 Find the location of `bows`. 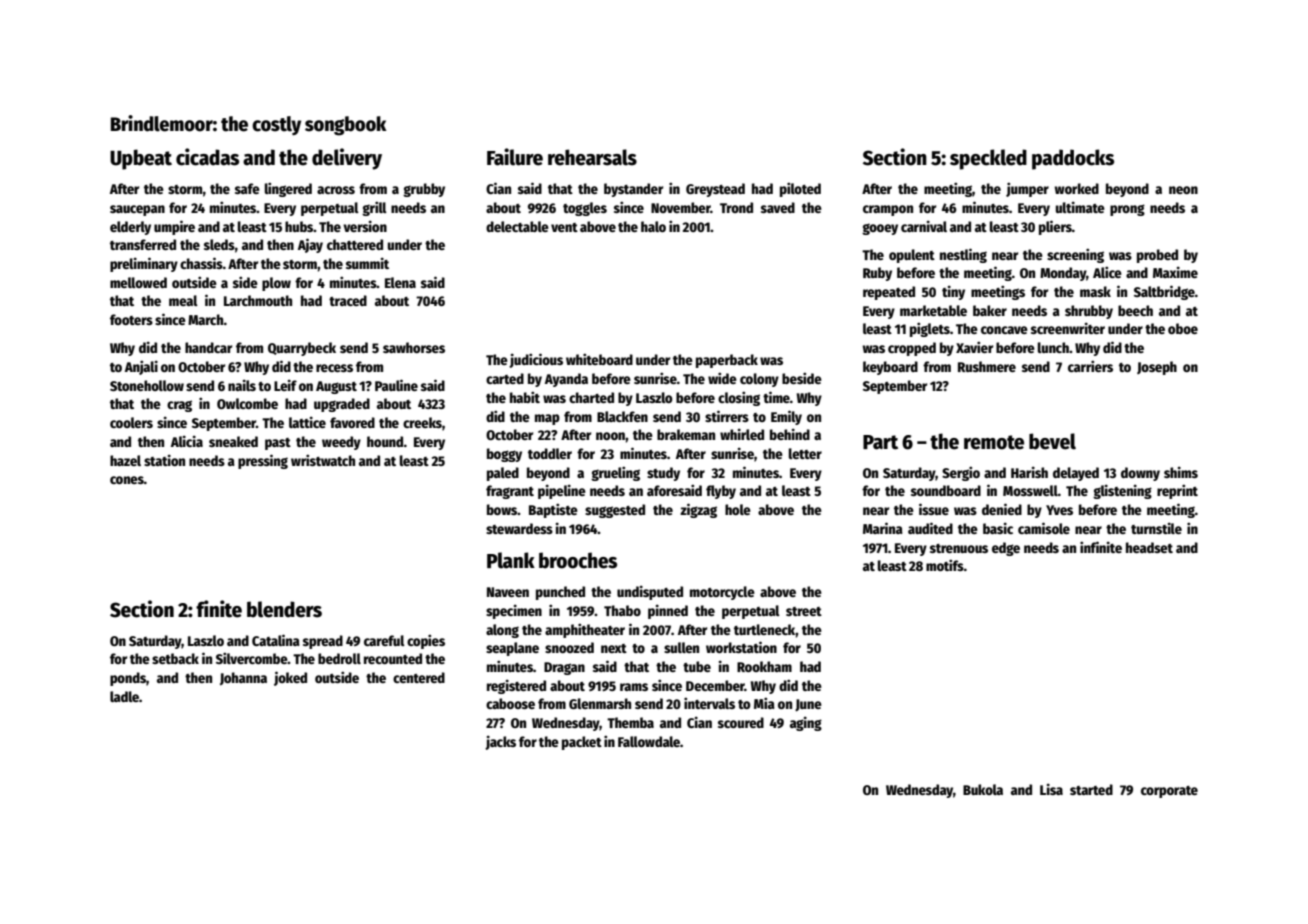

bows is located at coordinates (502, 509).
